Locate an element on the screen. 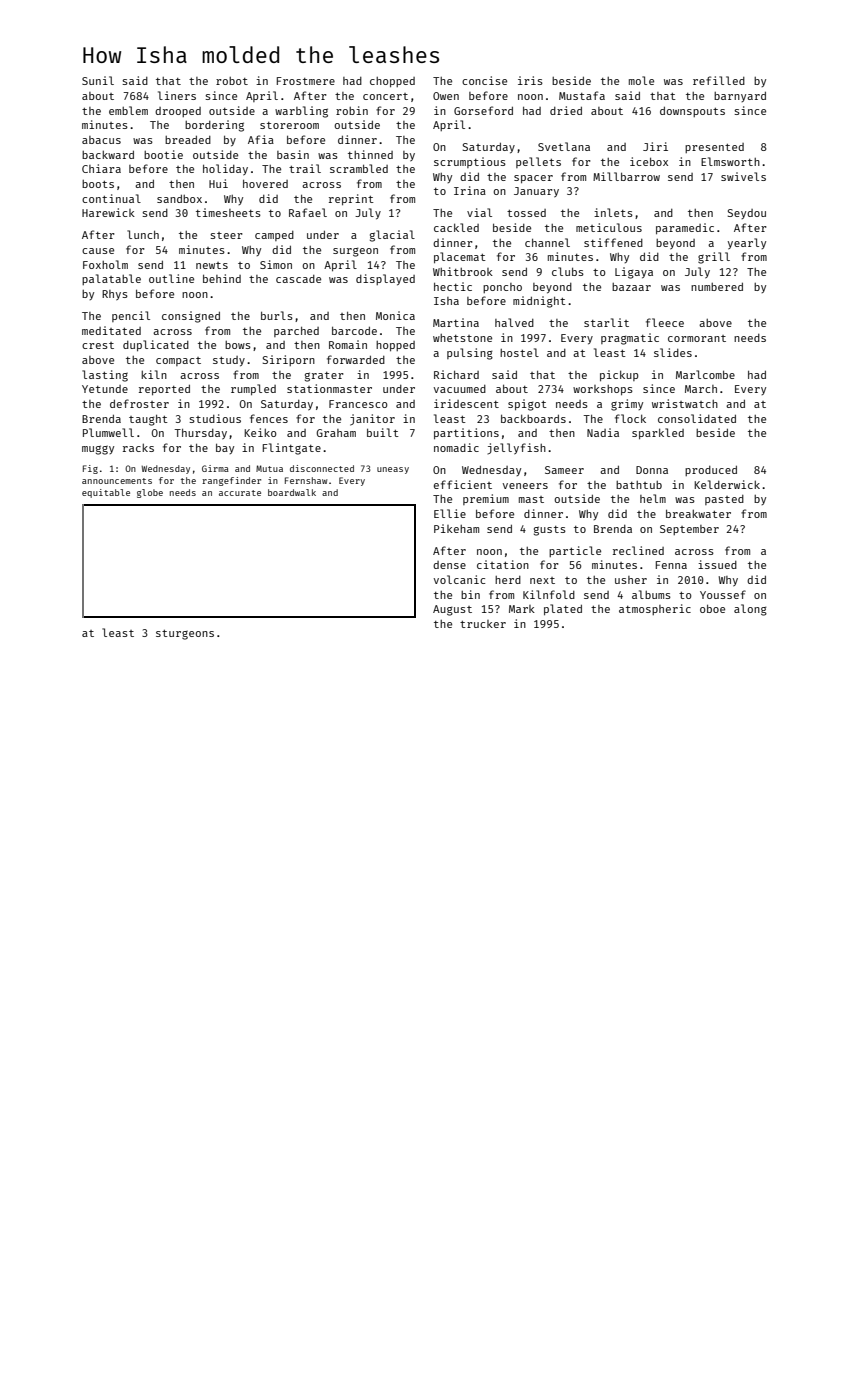 This screenshot has width=849, height=1400. duplicated is located at coordinates (156, 345).
